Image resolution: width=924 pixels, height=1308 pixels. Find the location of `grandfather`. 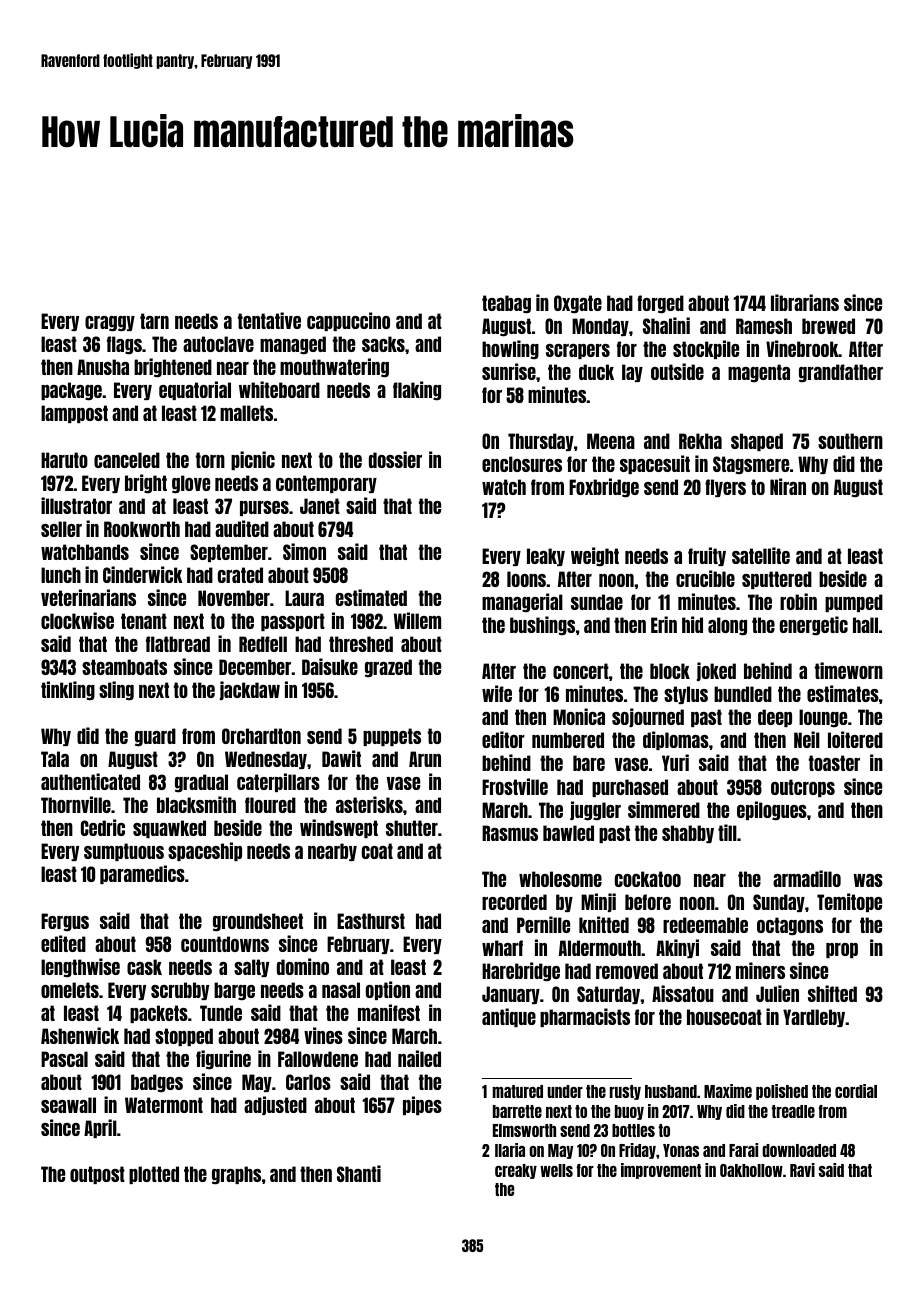

grandfather is located at coordinates (841, 373).
